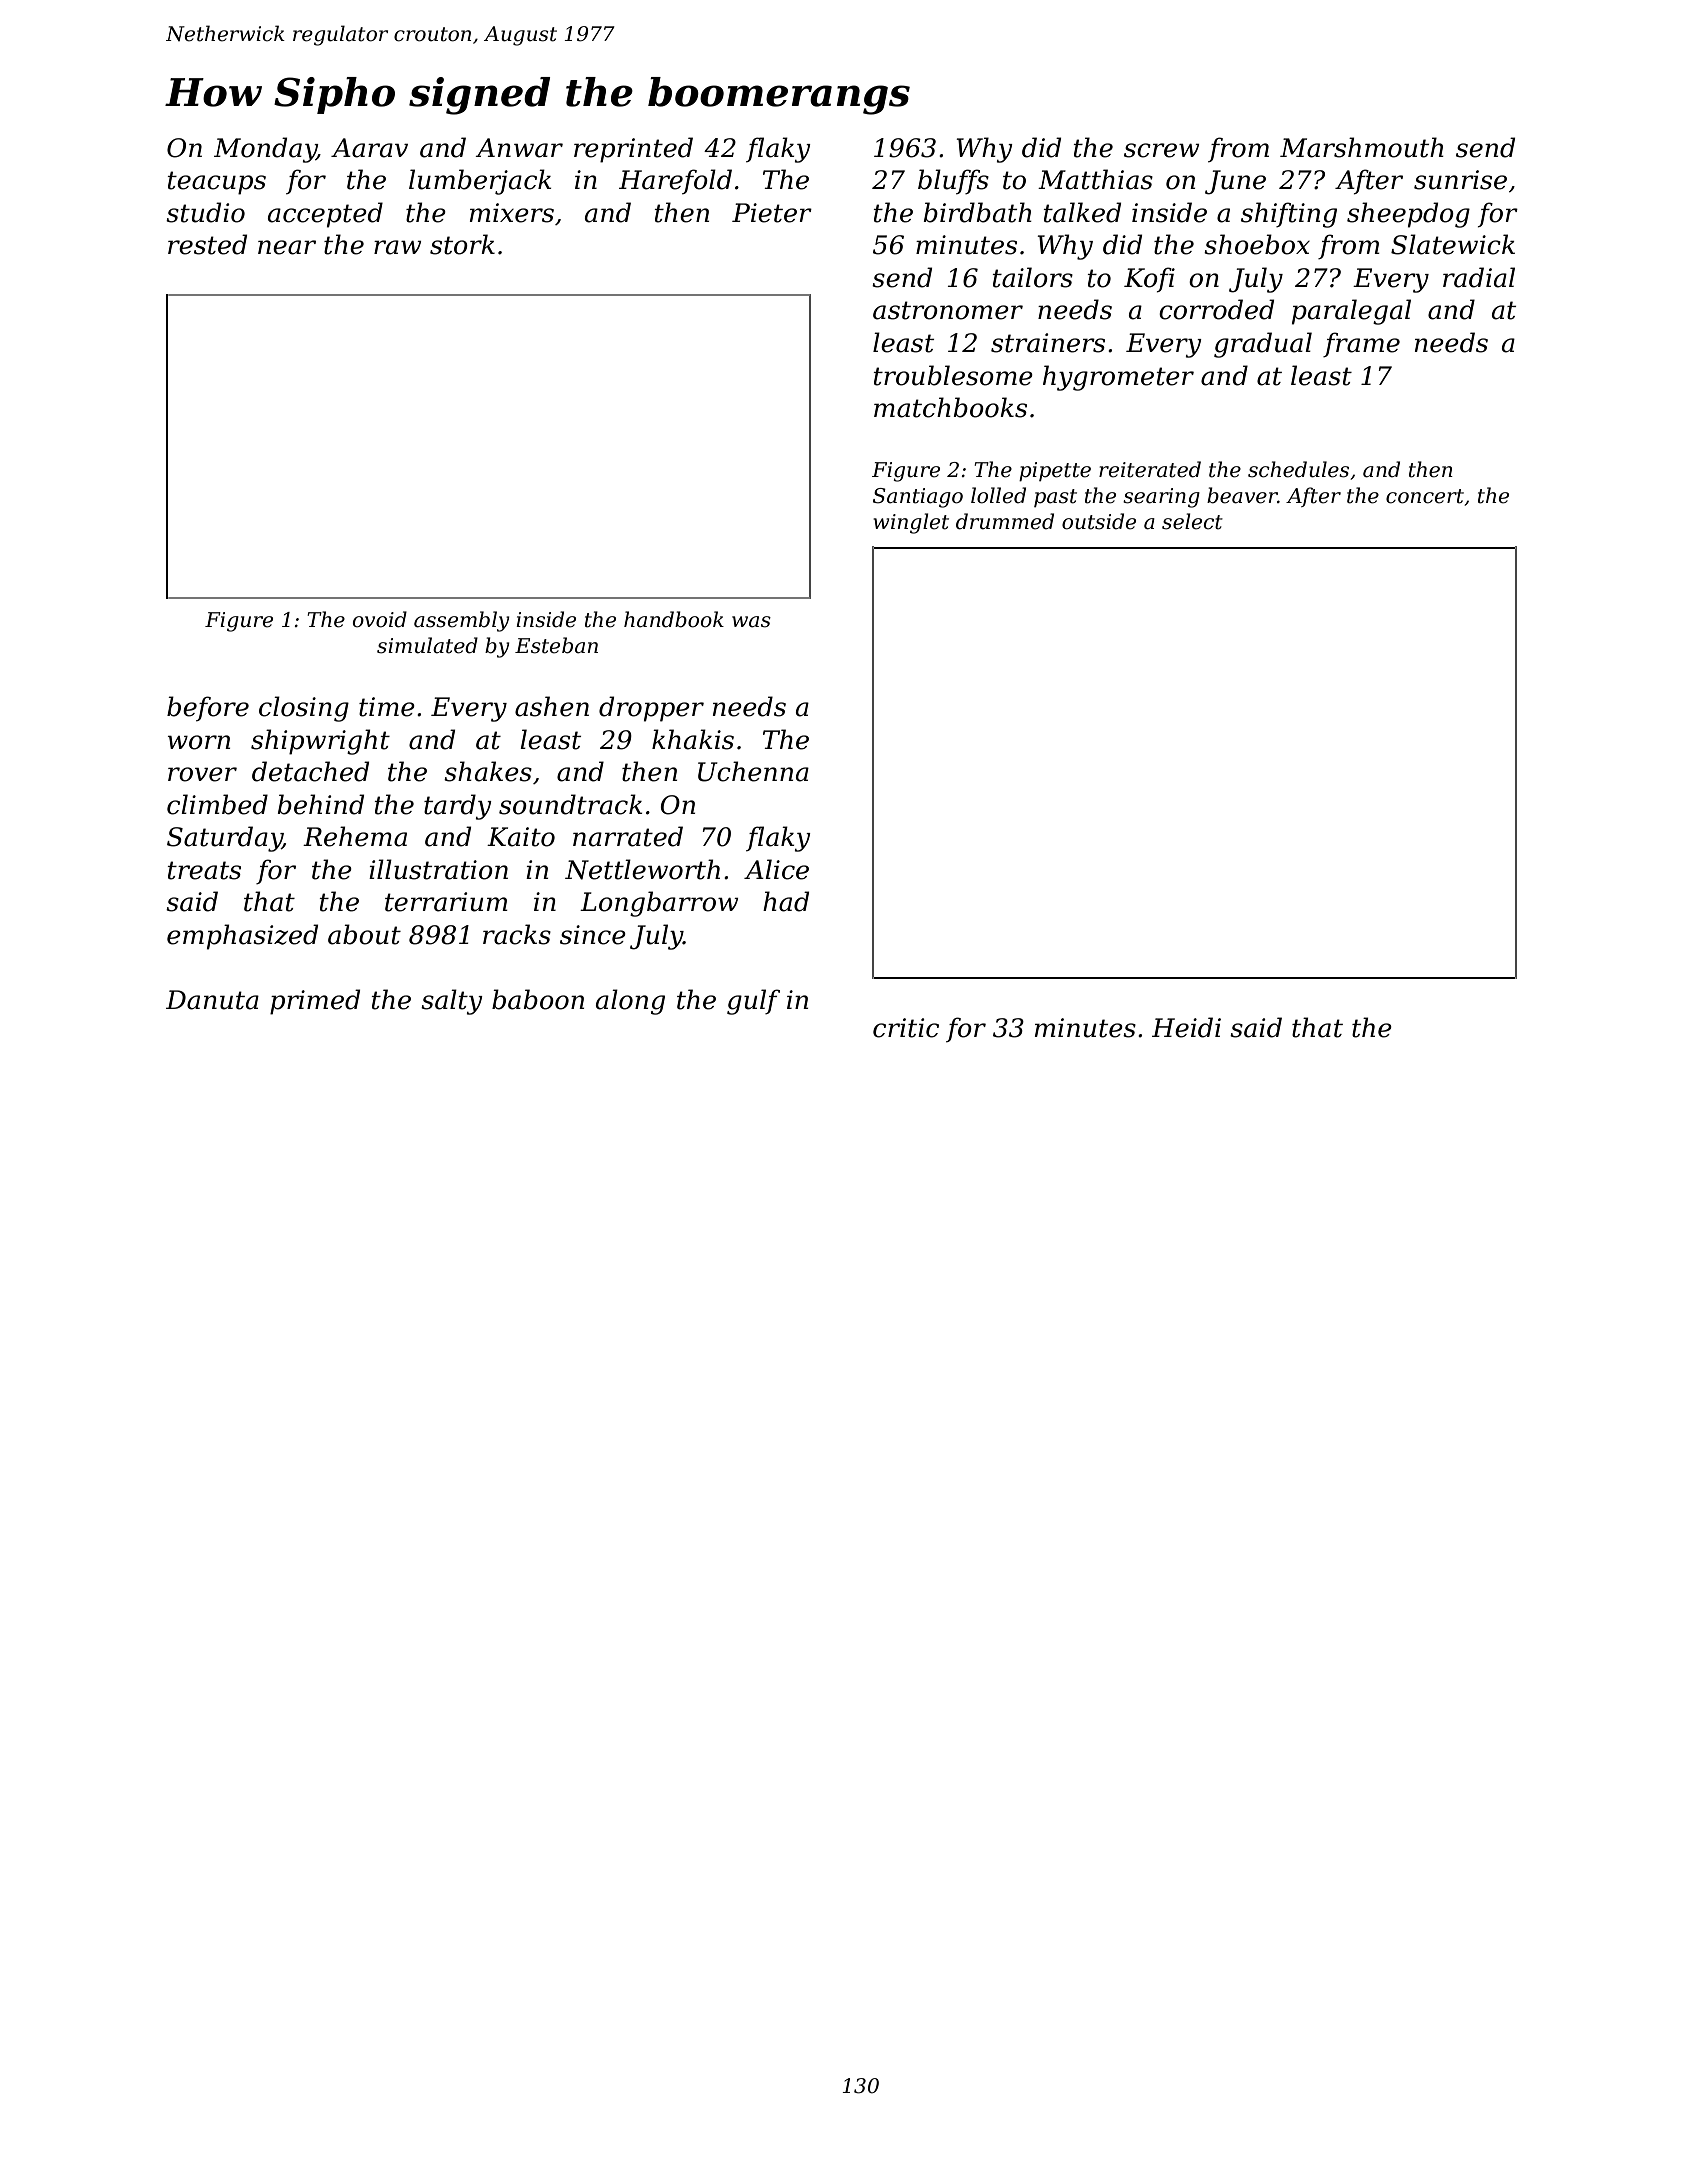  I want to click on had, so click(786, 901).
